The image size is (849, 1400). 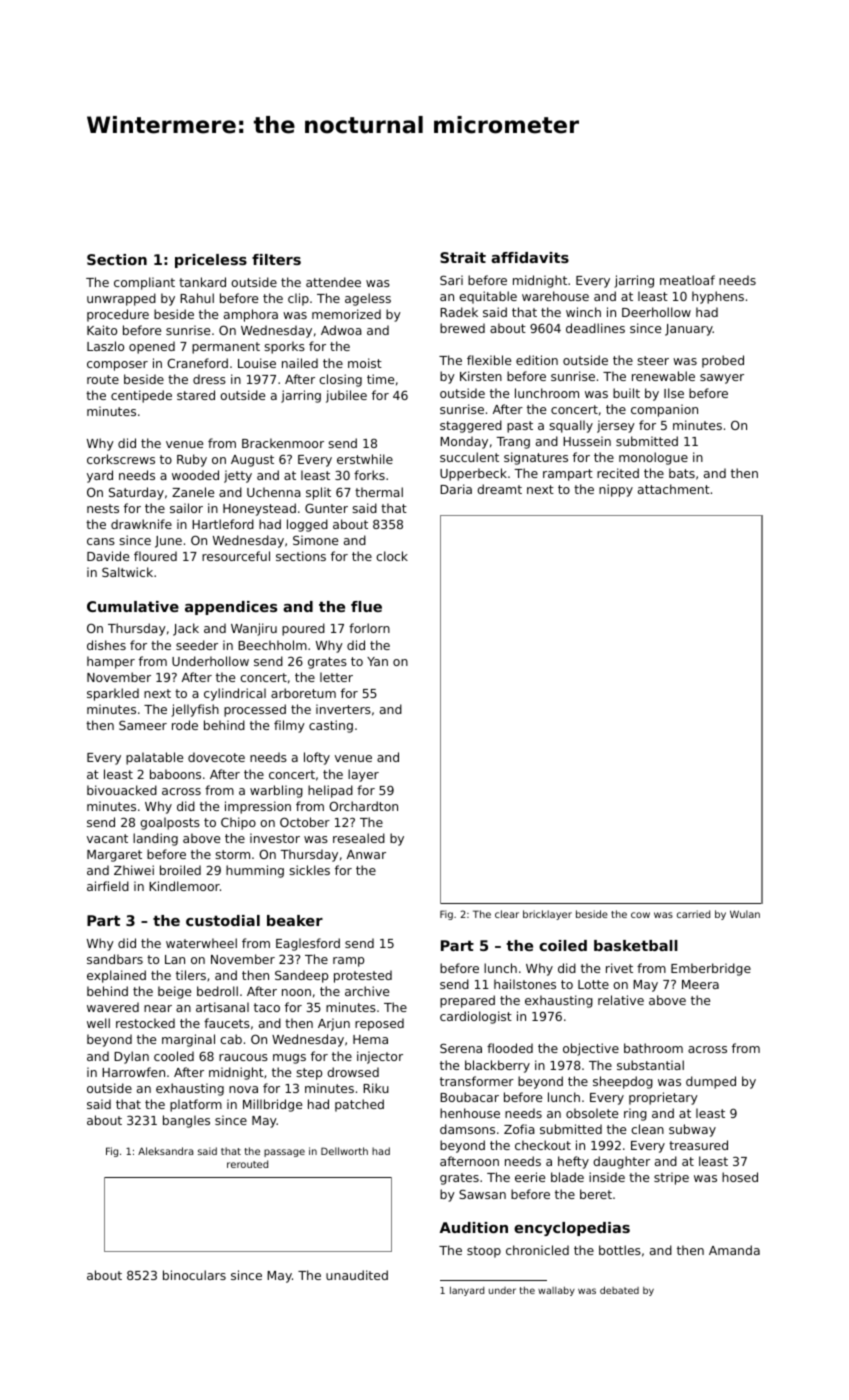 I want to click on patched, so click(x=359, y=1105).
